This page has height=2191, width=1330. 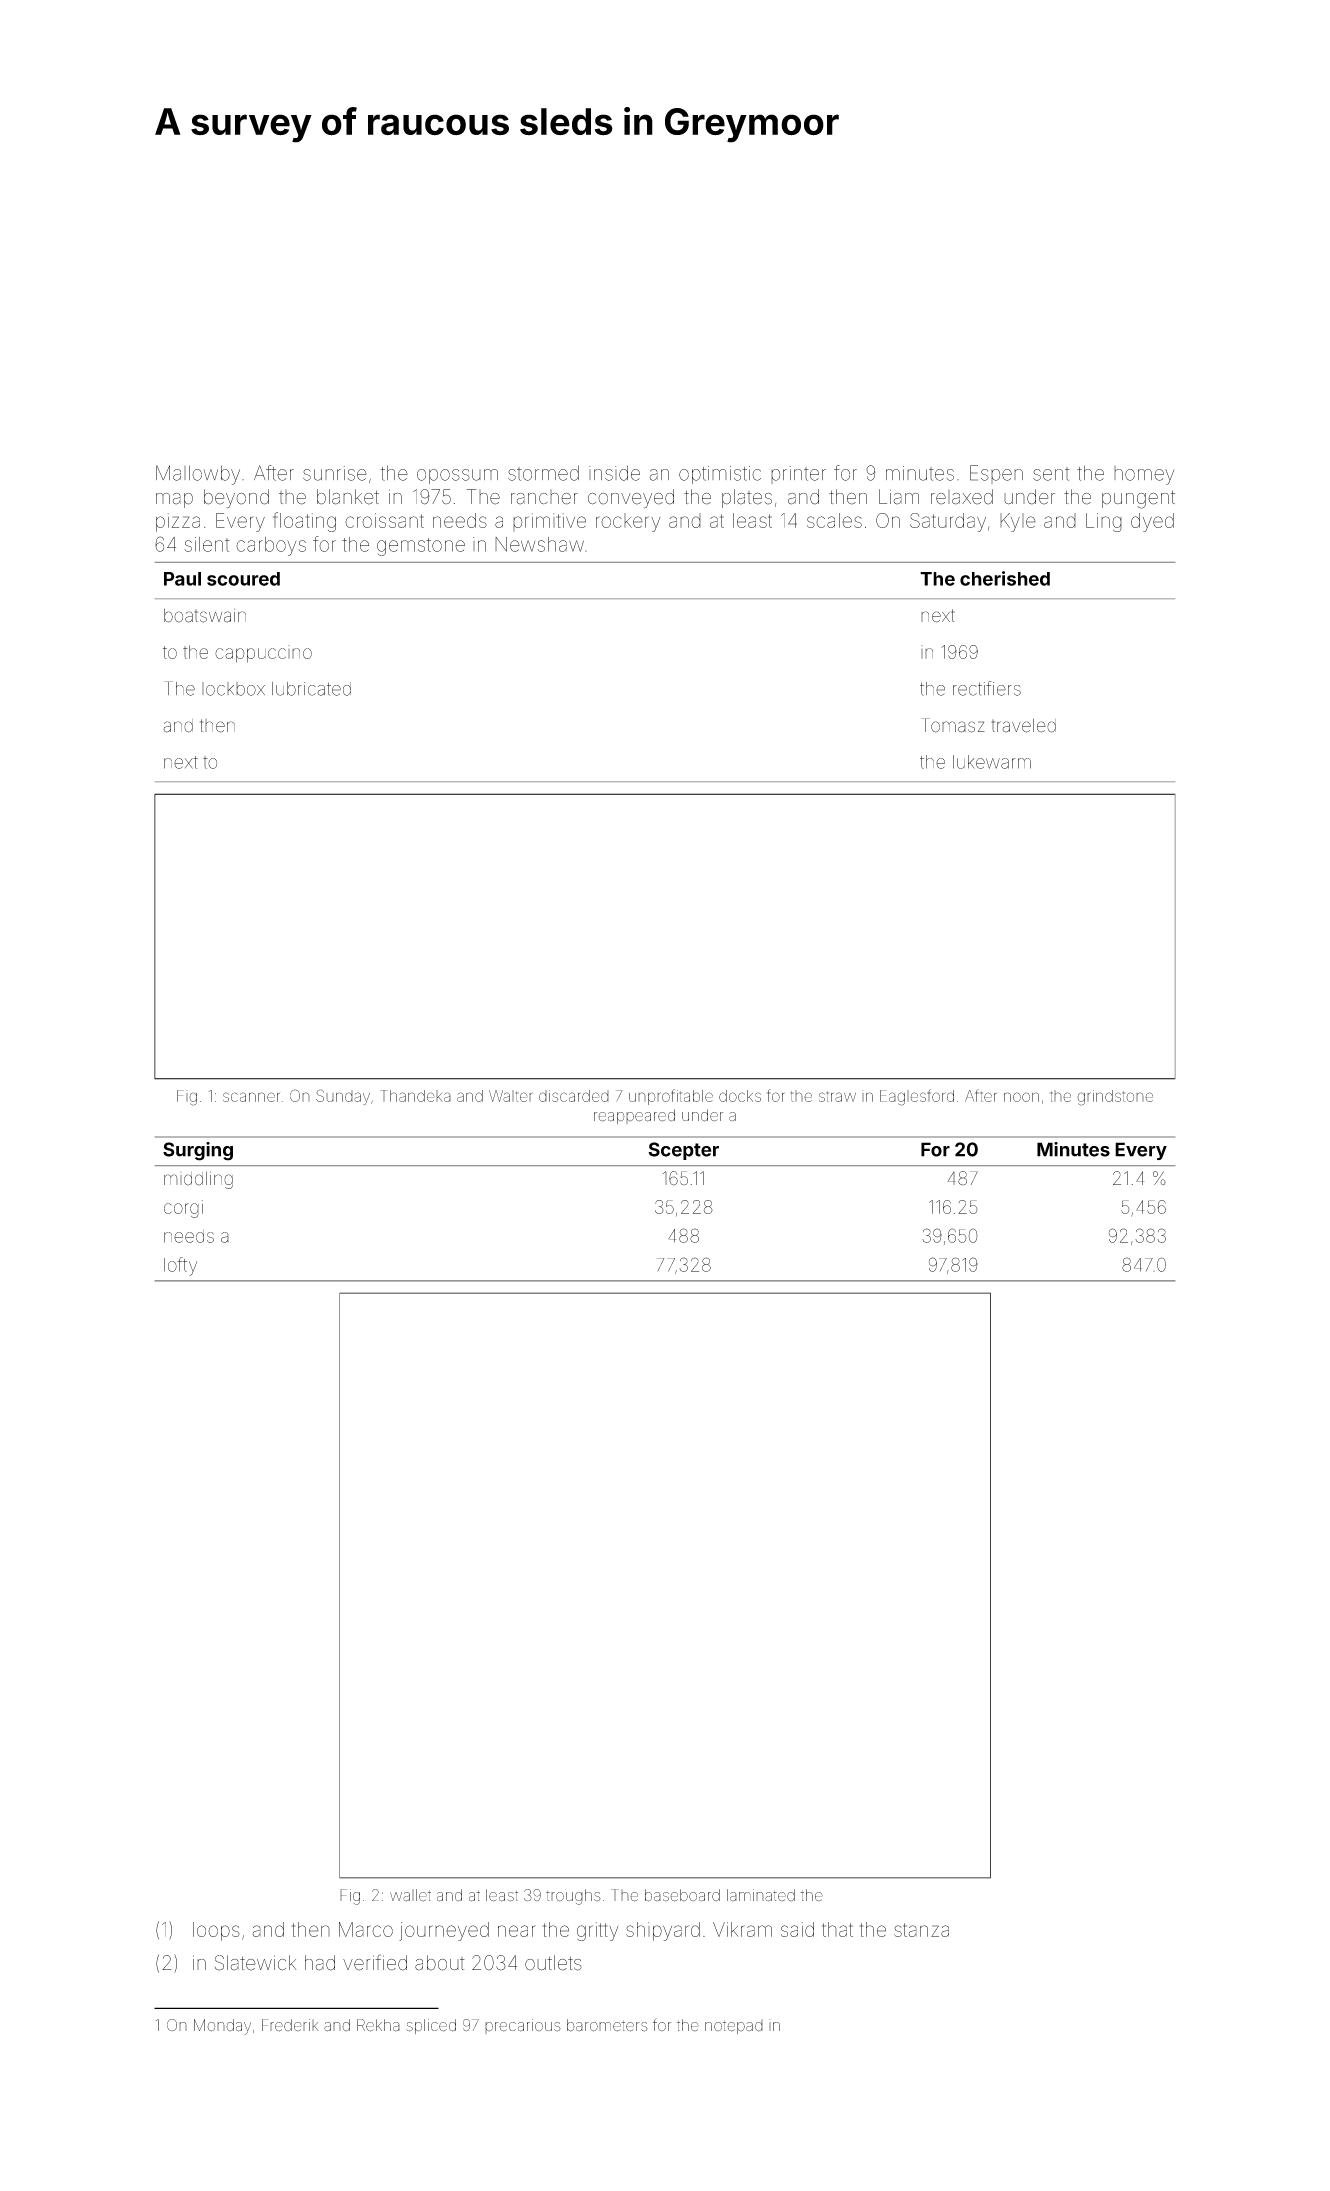 What do you see at coordinates (614, 473) in the page?
I see `inside` at bounding box center [614, 473].
